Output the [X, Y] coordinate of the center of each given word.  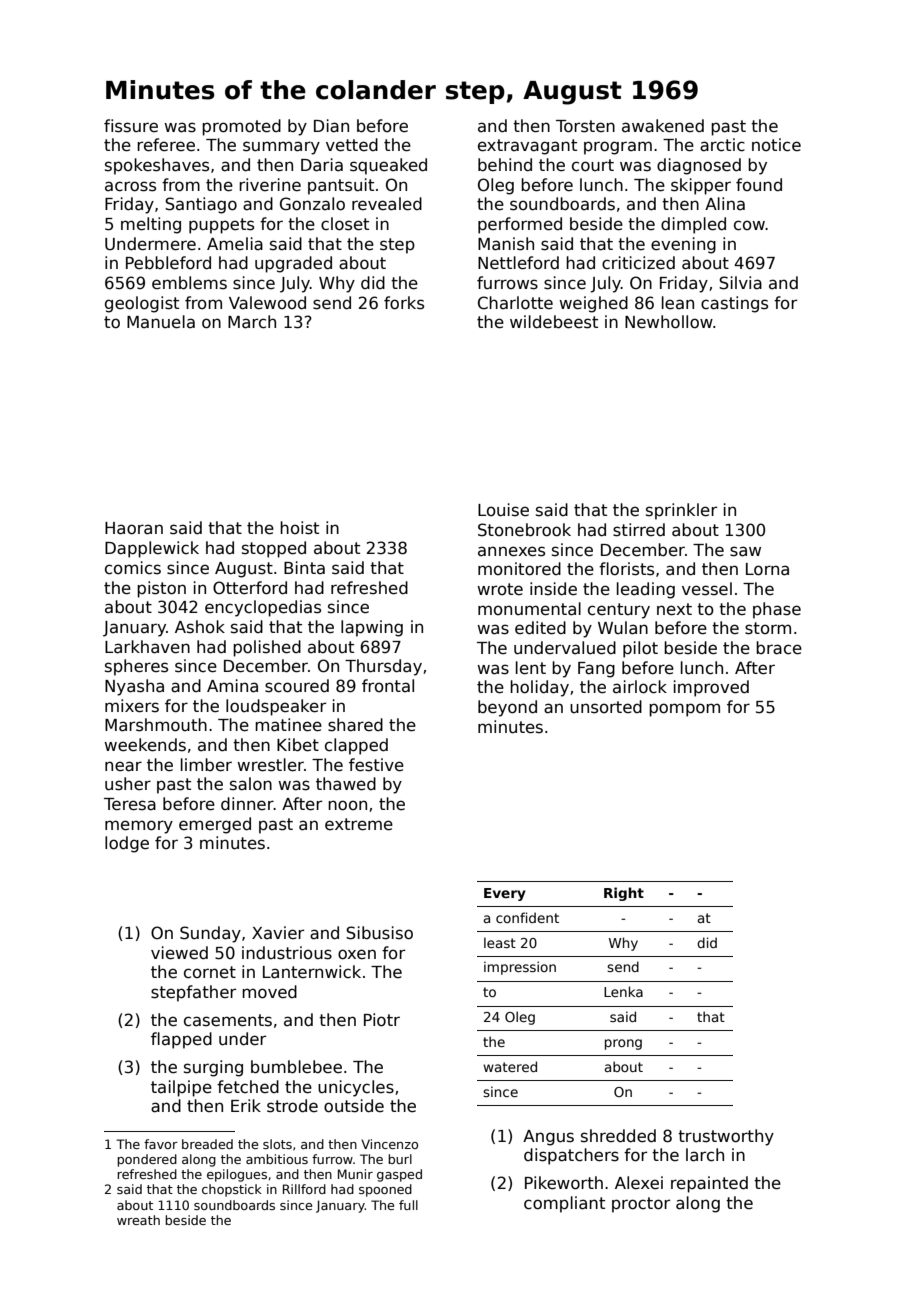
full [408, 1205]
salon [251, 784]
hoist [299, 528]
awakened [663, 126]
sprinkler [681, 511]
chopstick [232, 1190]
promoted [241, 127]
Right [624, 894]
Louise [503, 510]
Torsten [585, 126]
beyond [507, 708]
